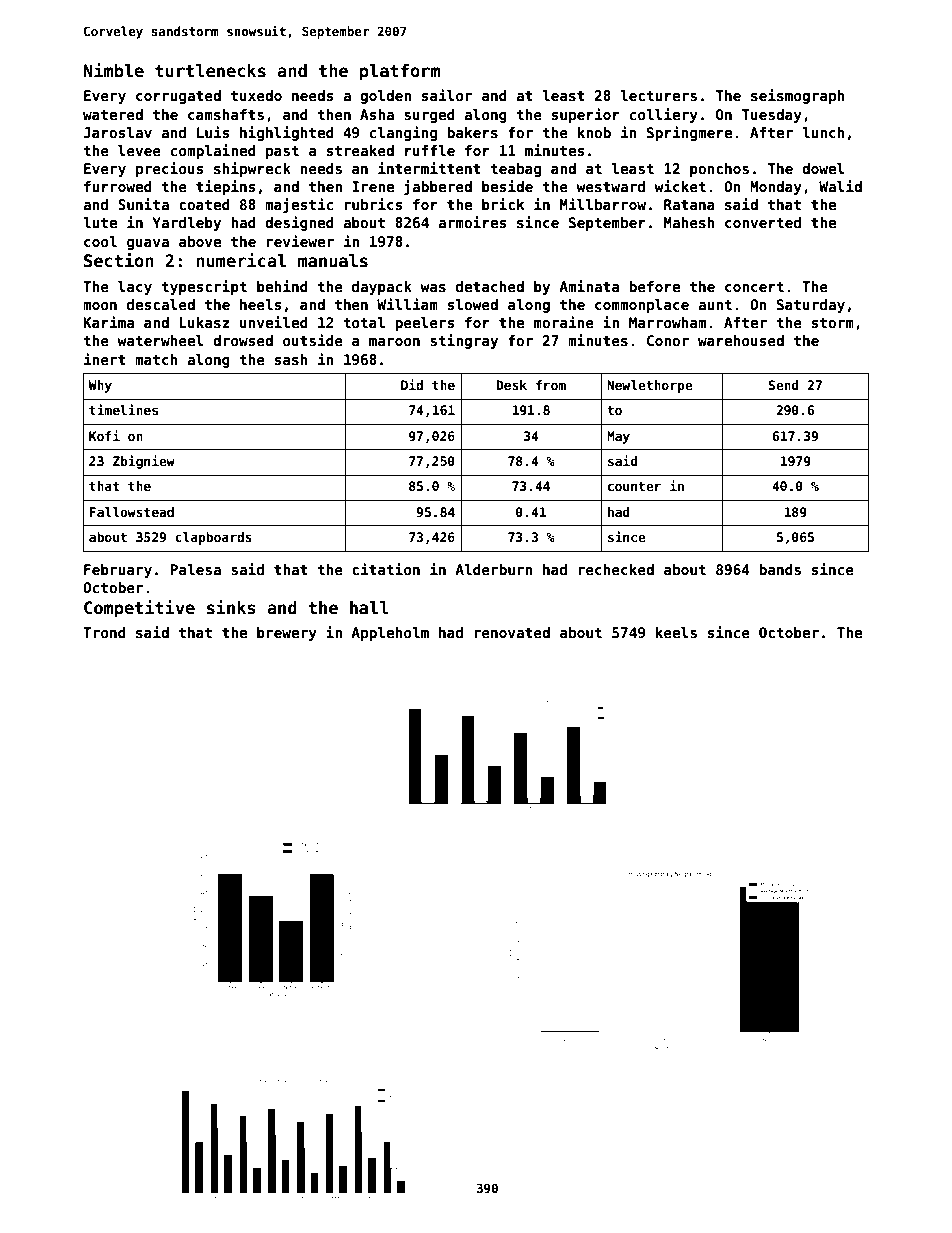 The image size is (952, 1233). Describe the element at coordinates (664, 115) in the screenshot. I see `colliery` at that location.
